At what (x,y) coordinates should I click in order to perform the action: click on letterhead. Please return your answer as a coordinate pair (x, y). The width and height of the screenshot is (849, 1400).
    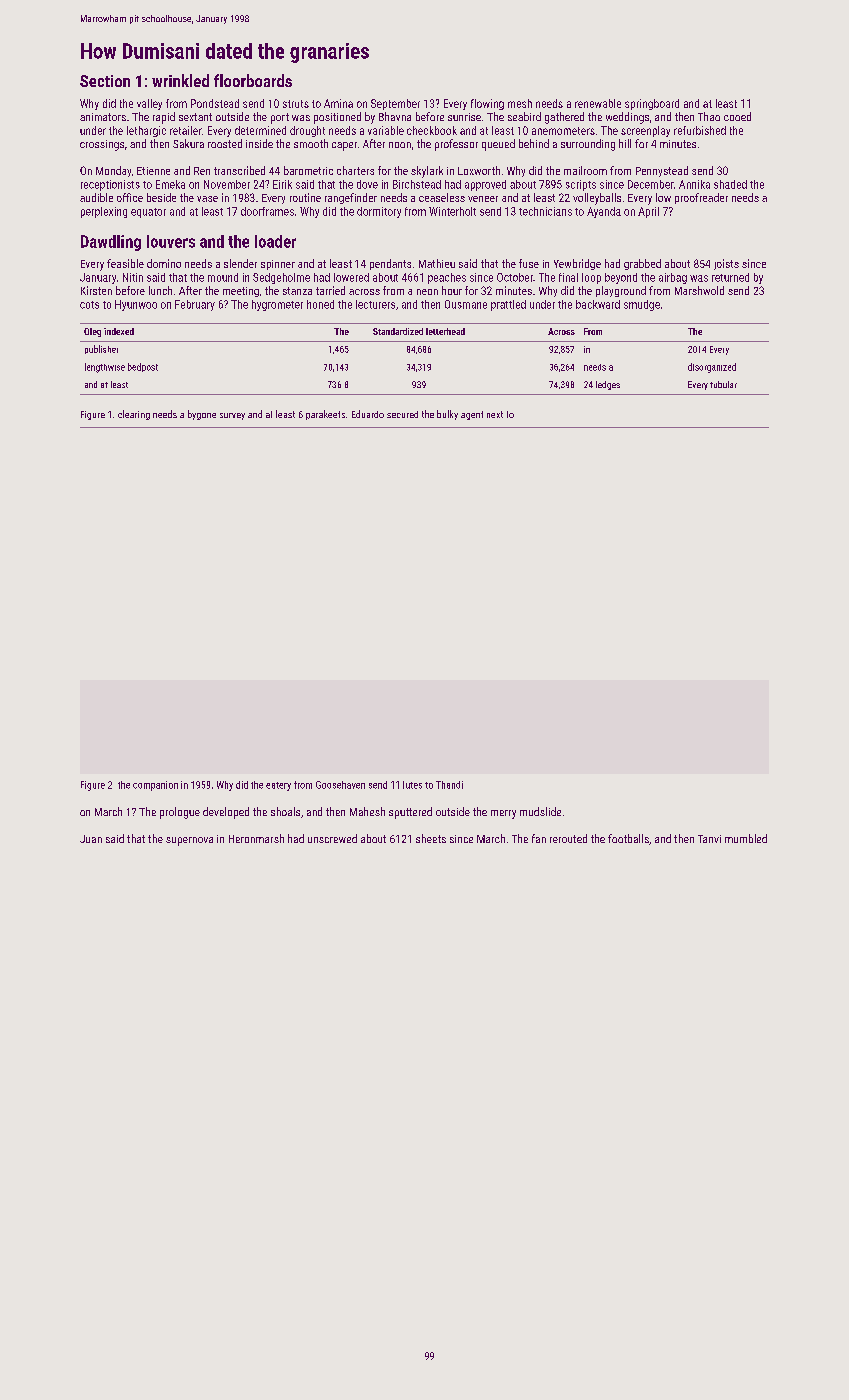
    Looking at the image, I should click on (445, 331).
